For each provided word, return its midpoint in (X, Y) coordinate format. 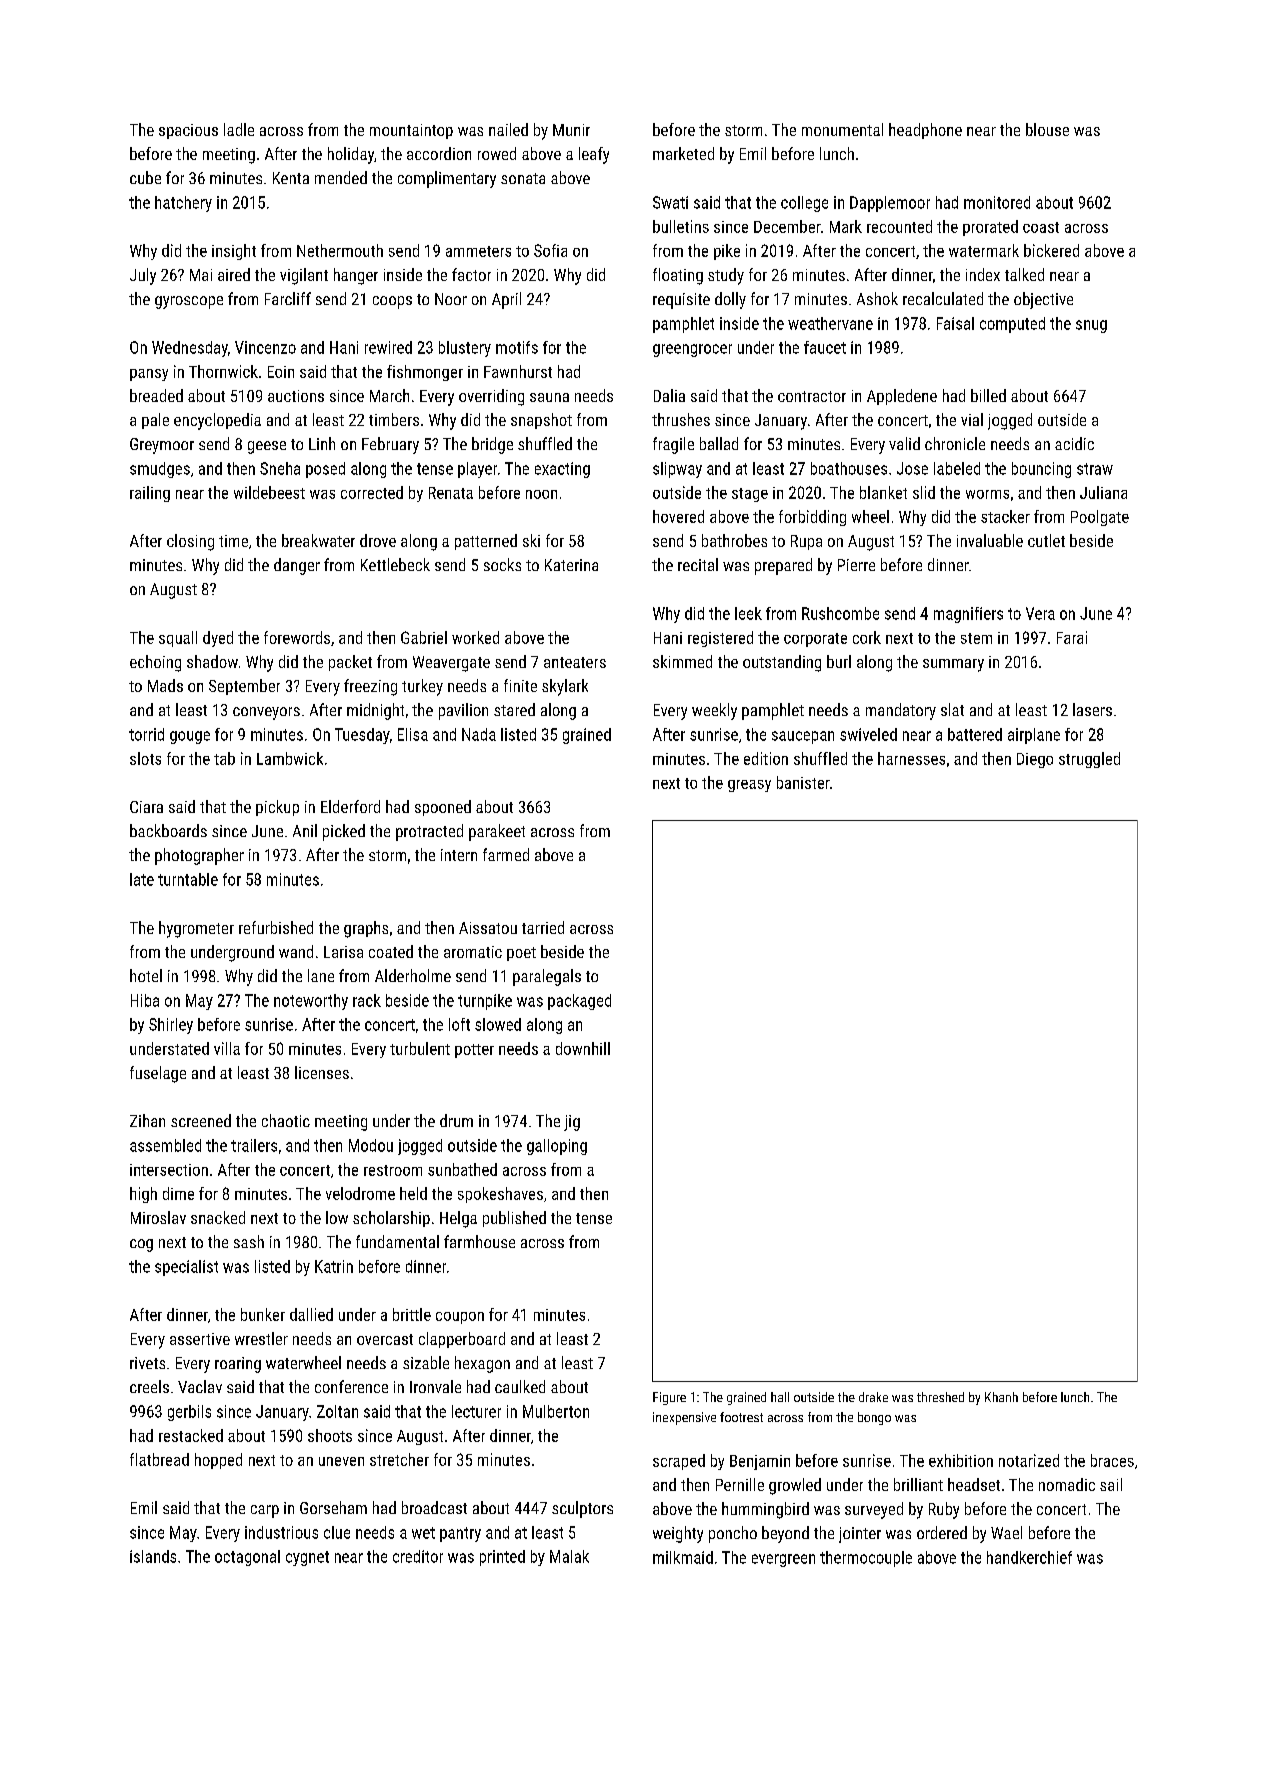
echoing (155, 663)
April (506, 300)
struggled (1089, 760)
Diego (1035, 760)
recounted (899, 226)
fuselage (158, 1074)
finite (520, 685)
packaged (579, 1002)
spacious (188, 131)
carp (265, 1511)
